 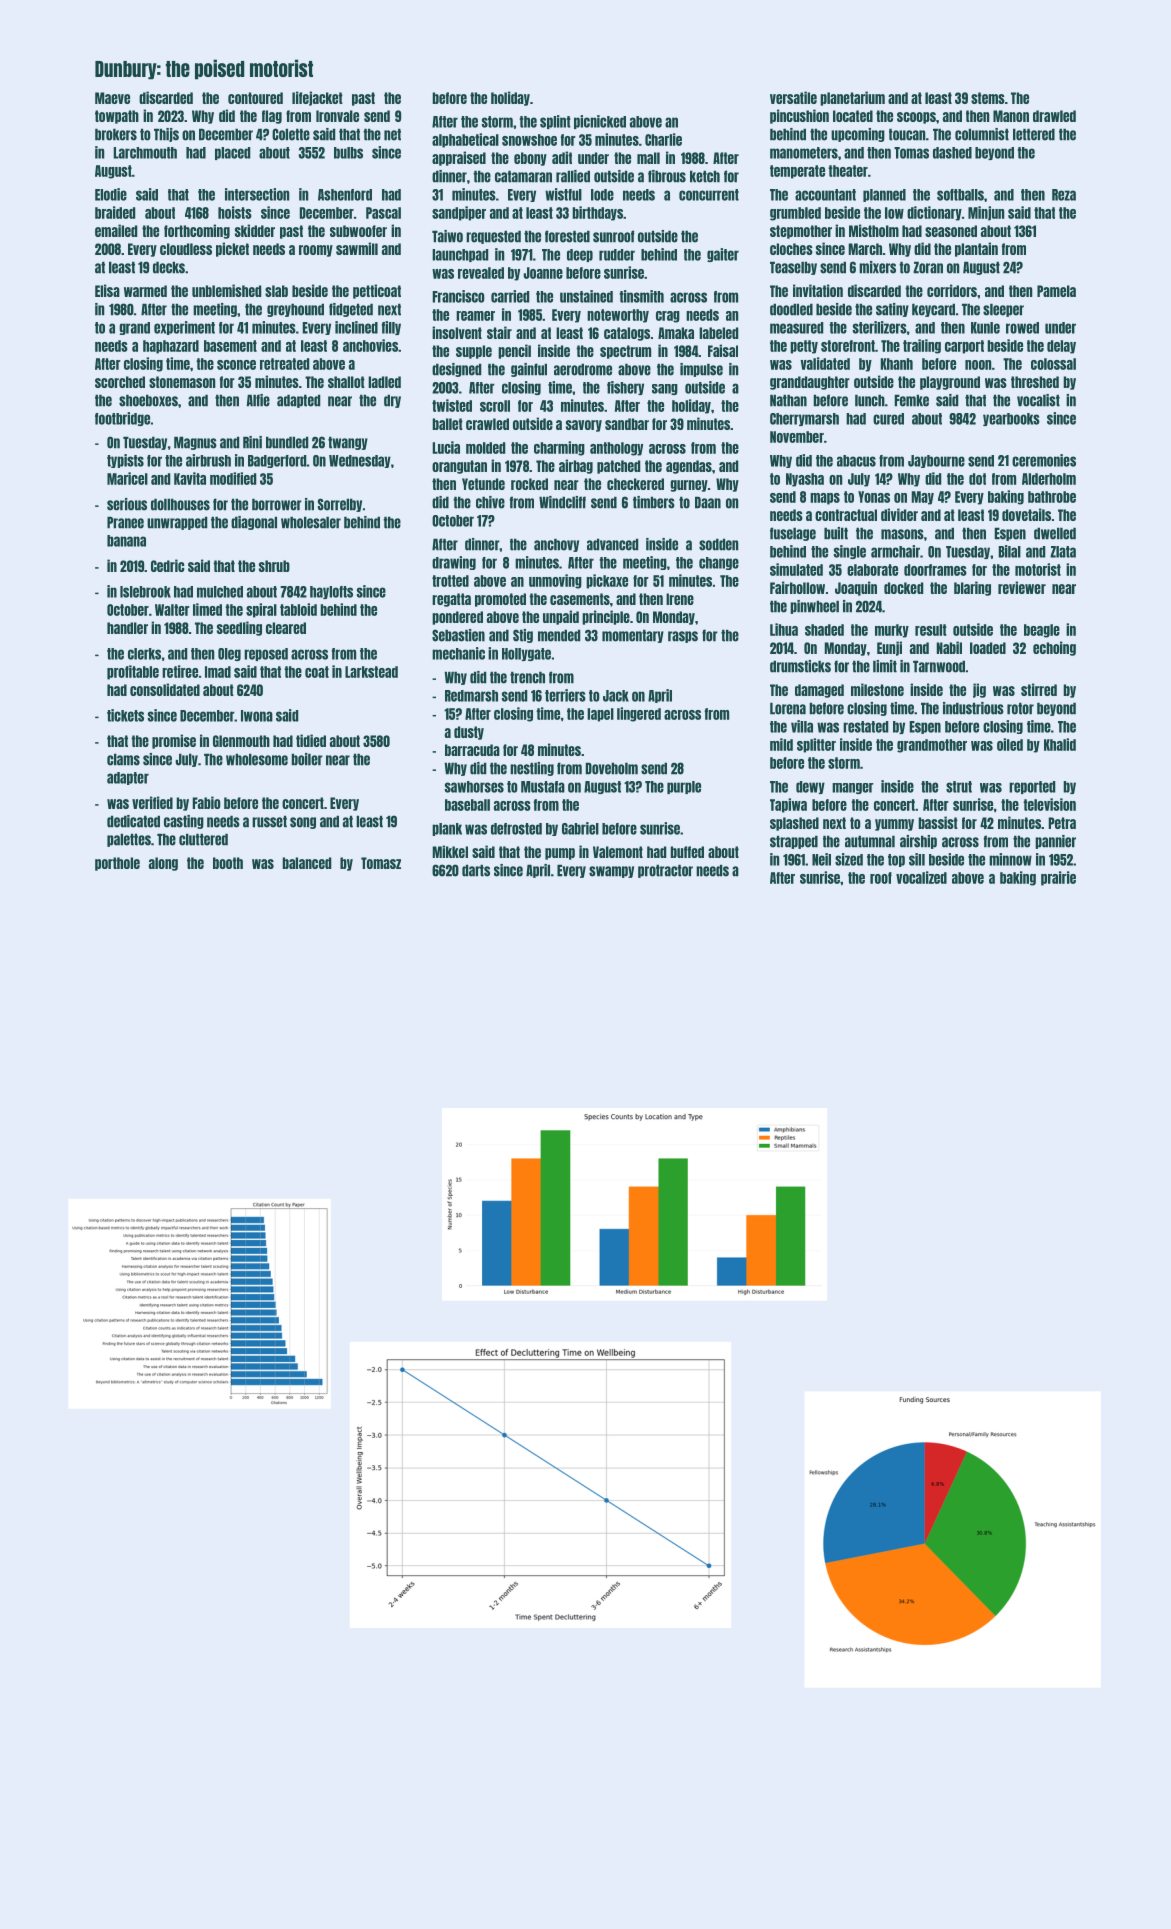 What do you see at coordinates (476, 870) in the image?
I see `darts` at bounding box center [476, 870].
